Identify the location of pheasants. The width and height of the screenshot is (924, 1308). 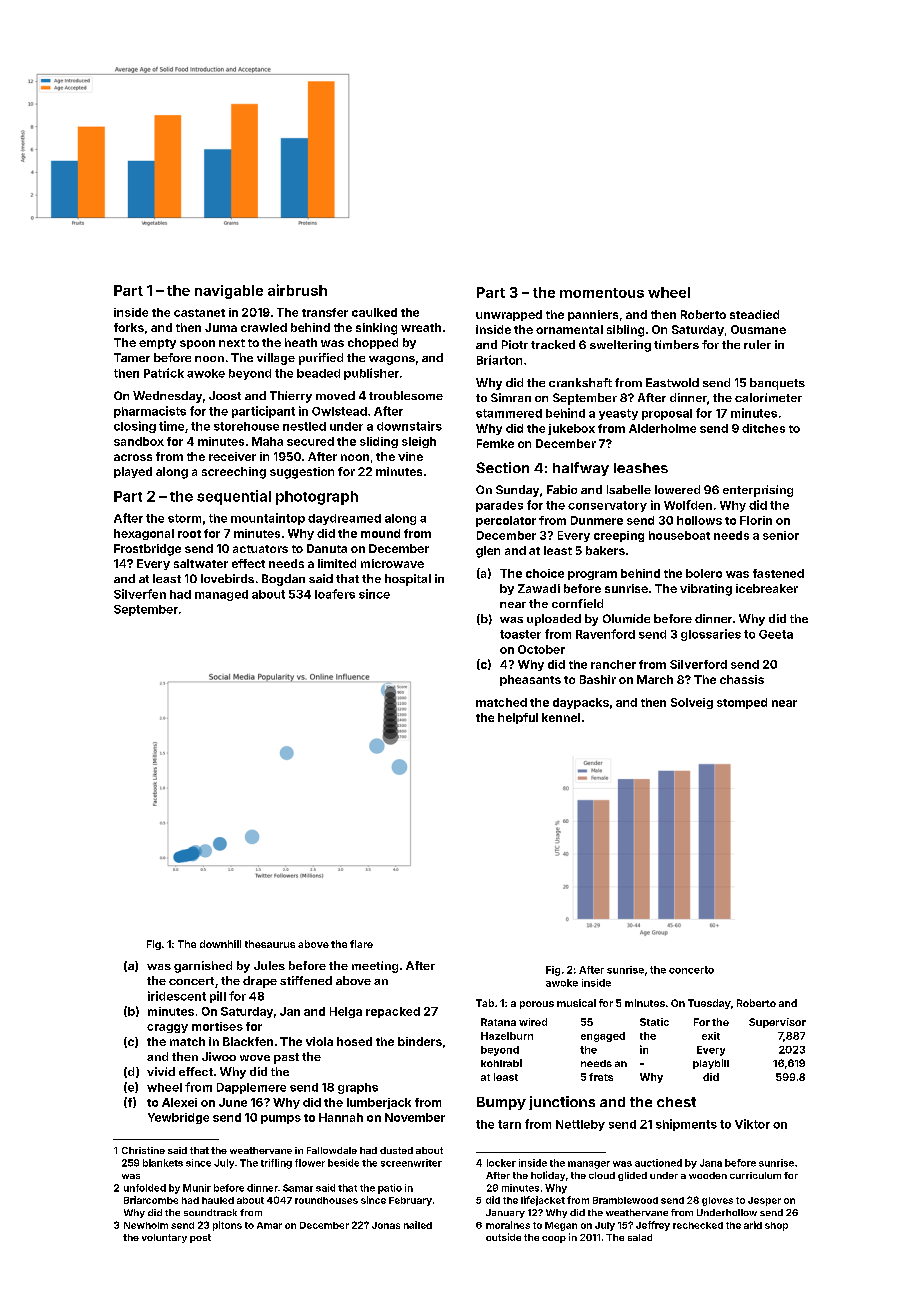
(530, 680).
